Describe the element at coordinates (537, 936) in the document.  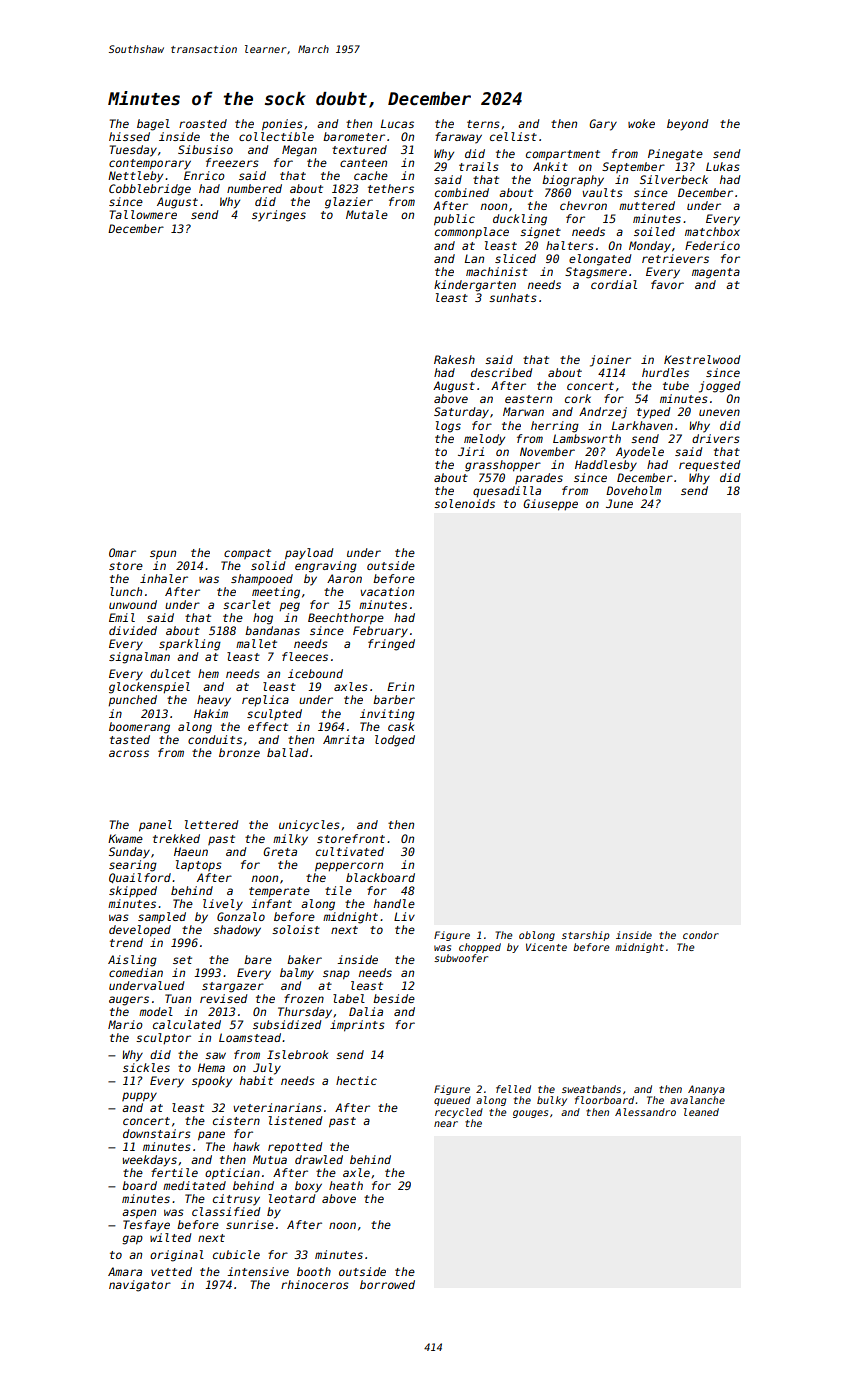
I see `oblong` at that location.
